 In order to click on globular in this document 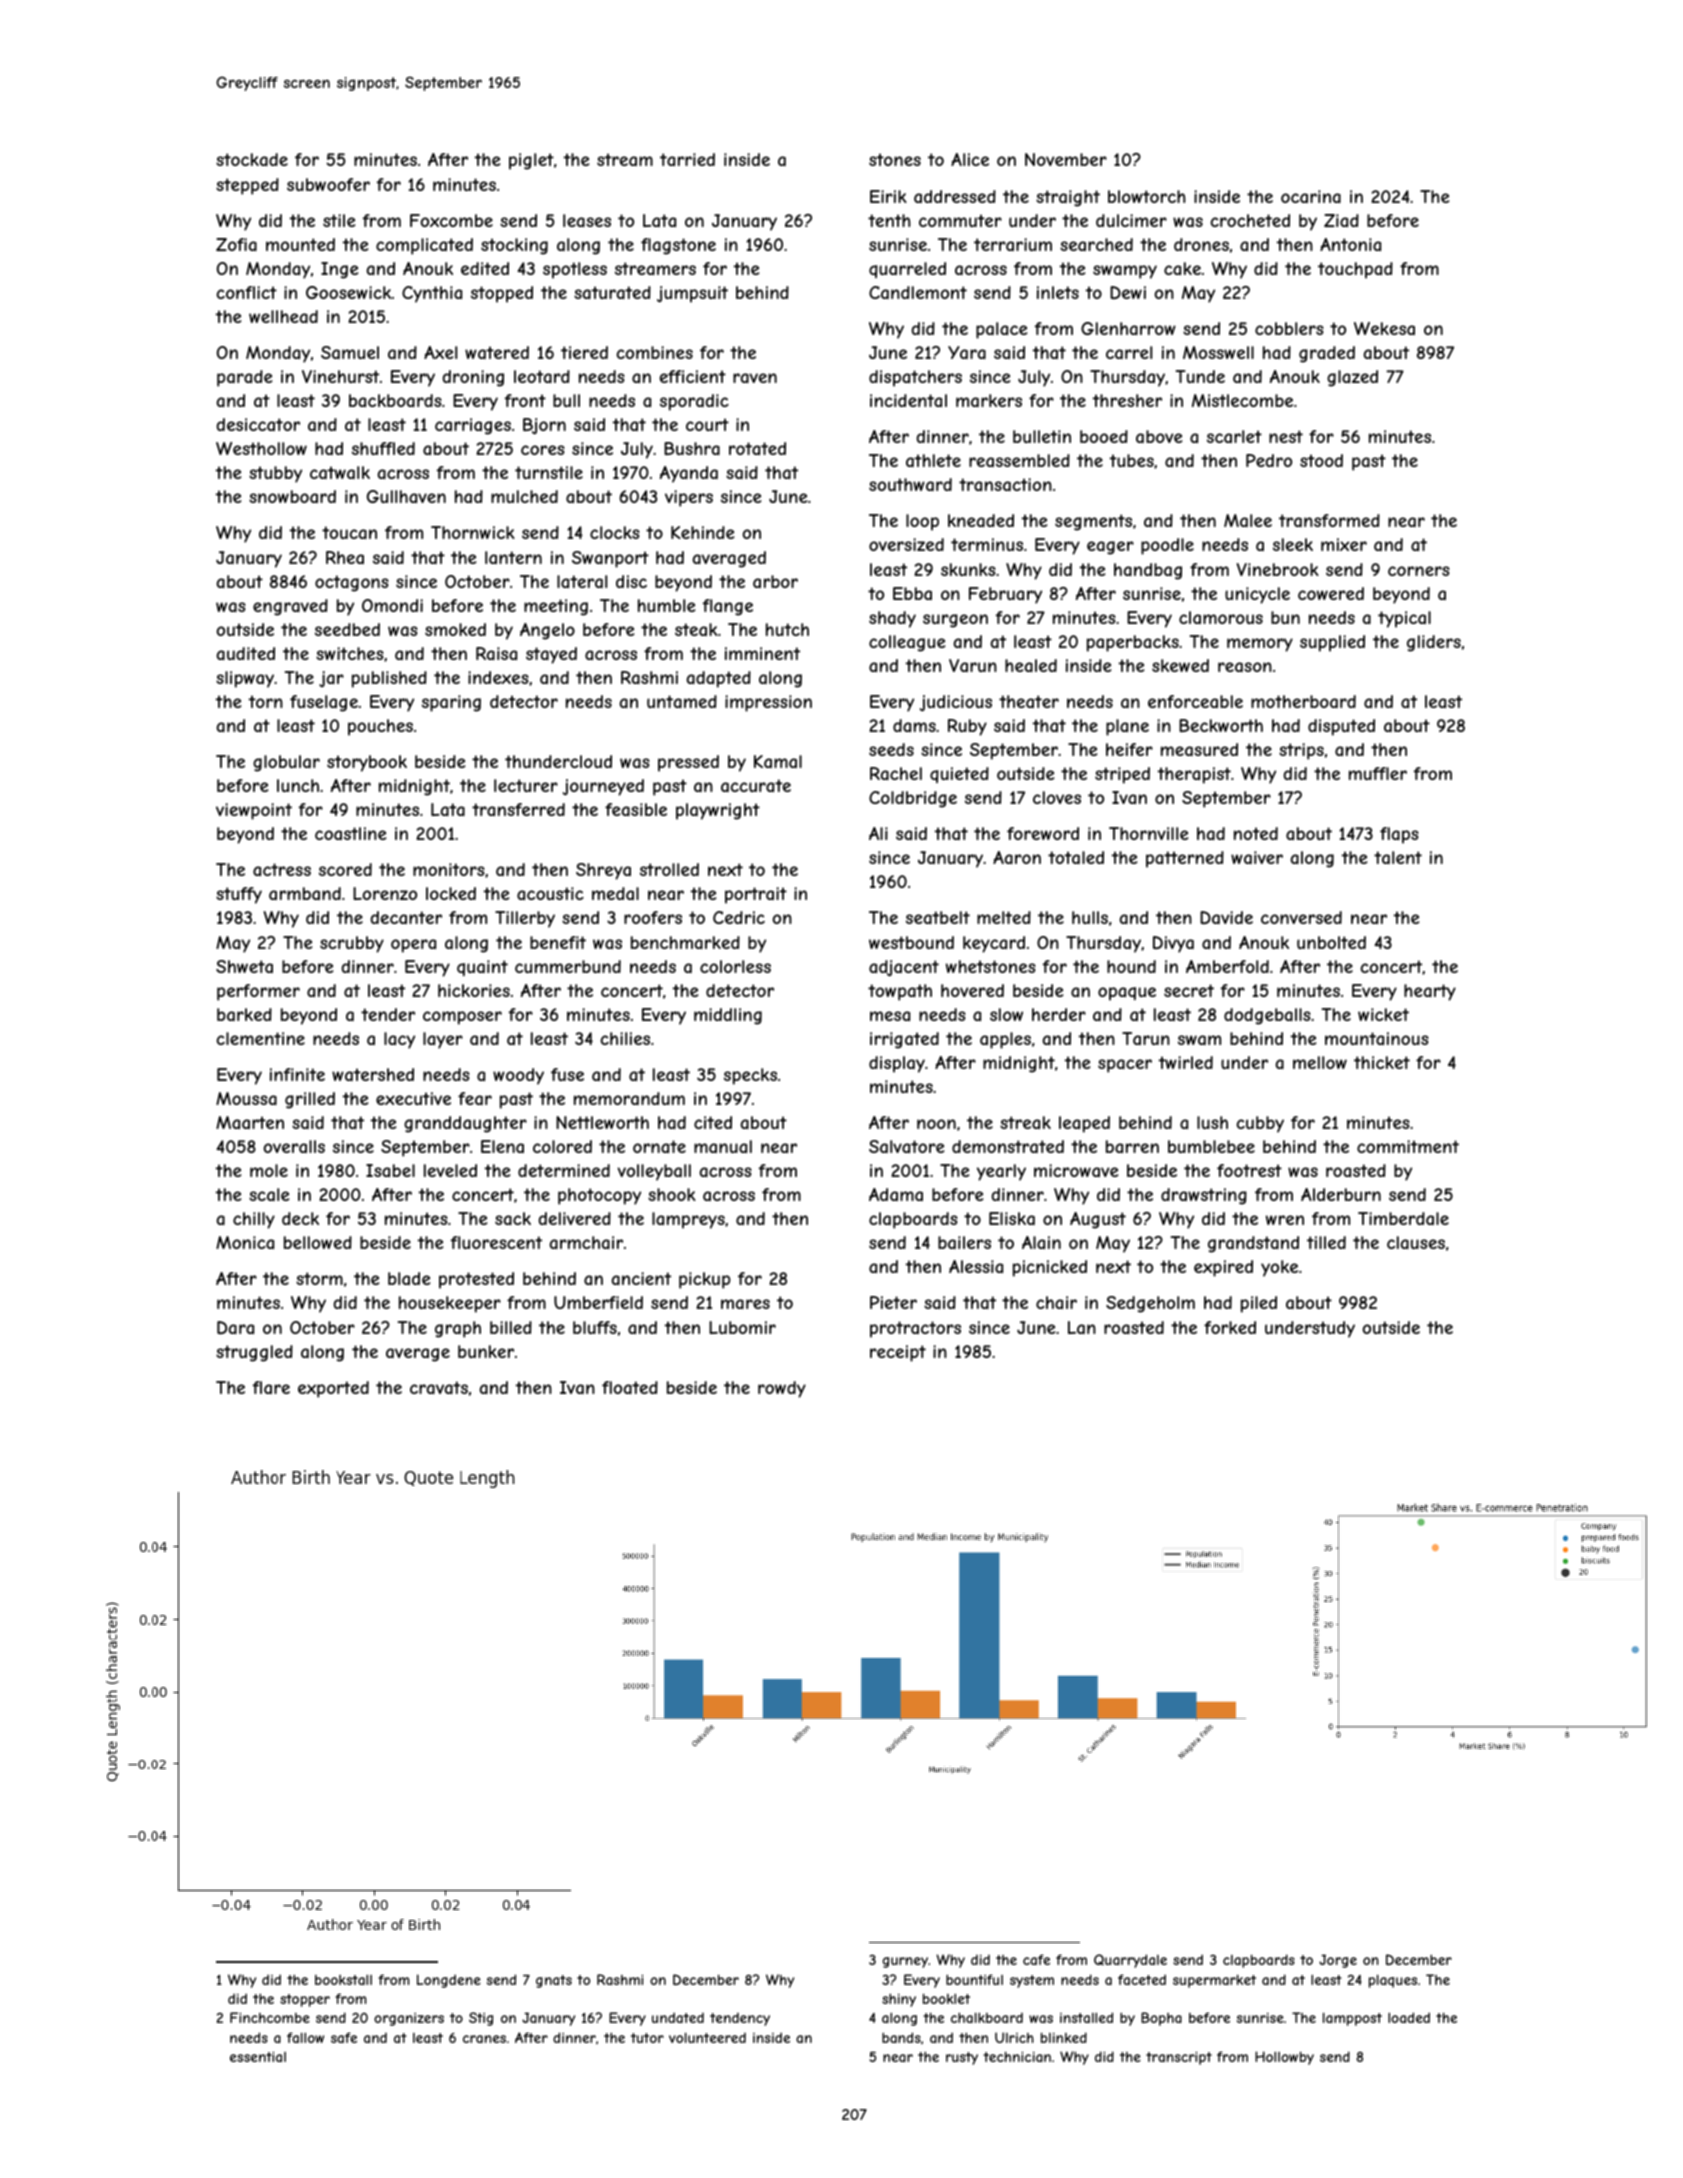, I will do `click(286, 763)`.
